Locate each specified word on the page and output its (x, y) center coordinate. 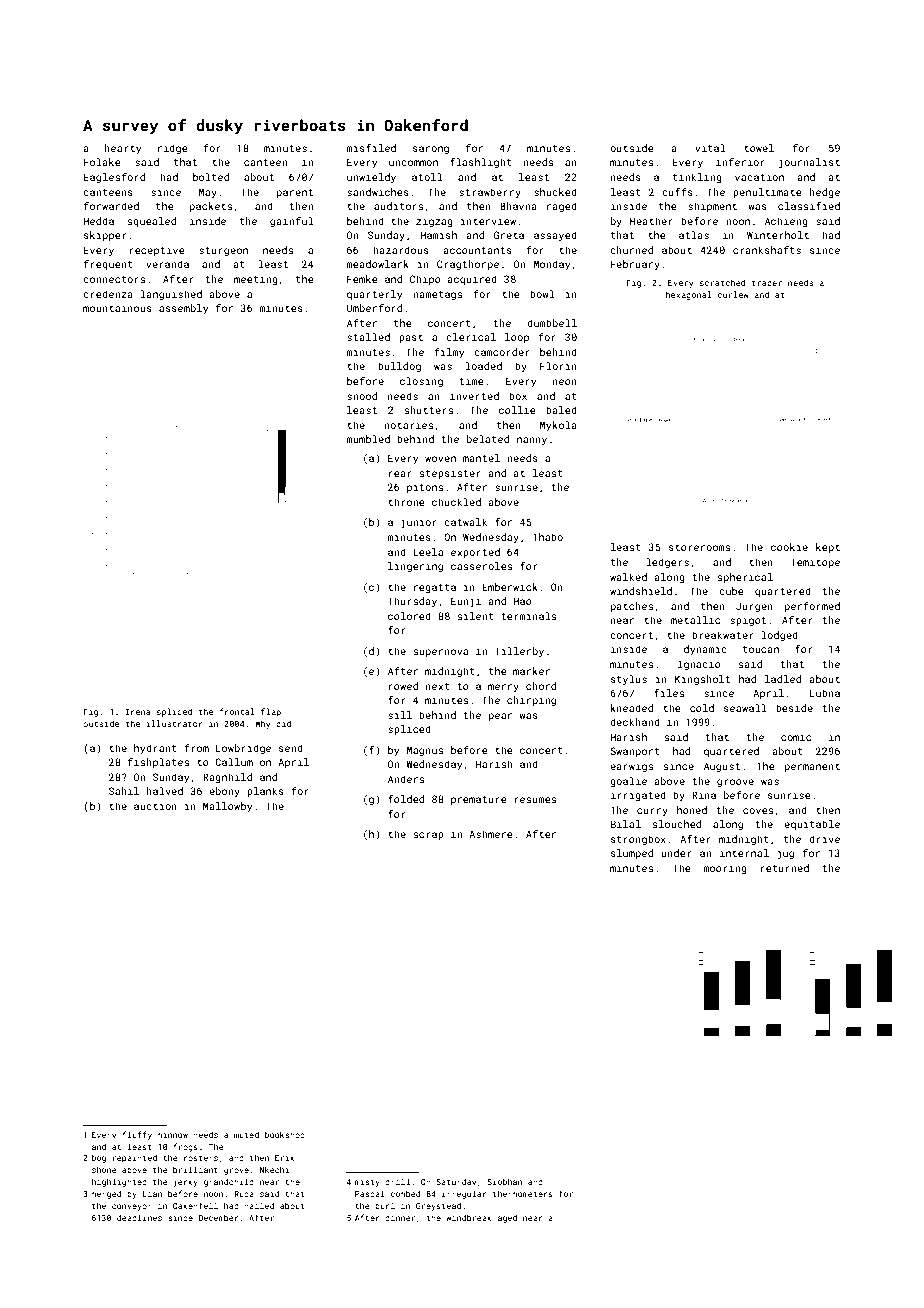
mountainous (117, 308)
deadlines (139, 1217)
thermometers (523, 1193)
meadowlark (377, 264)
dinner (400, 1218)
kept (828, 548)
